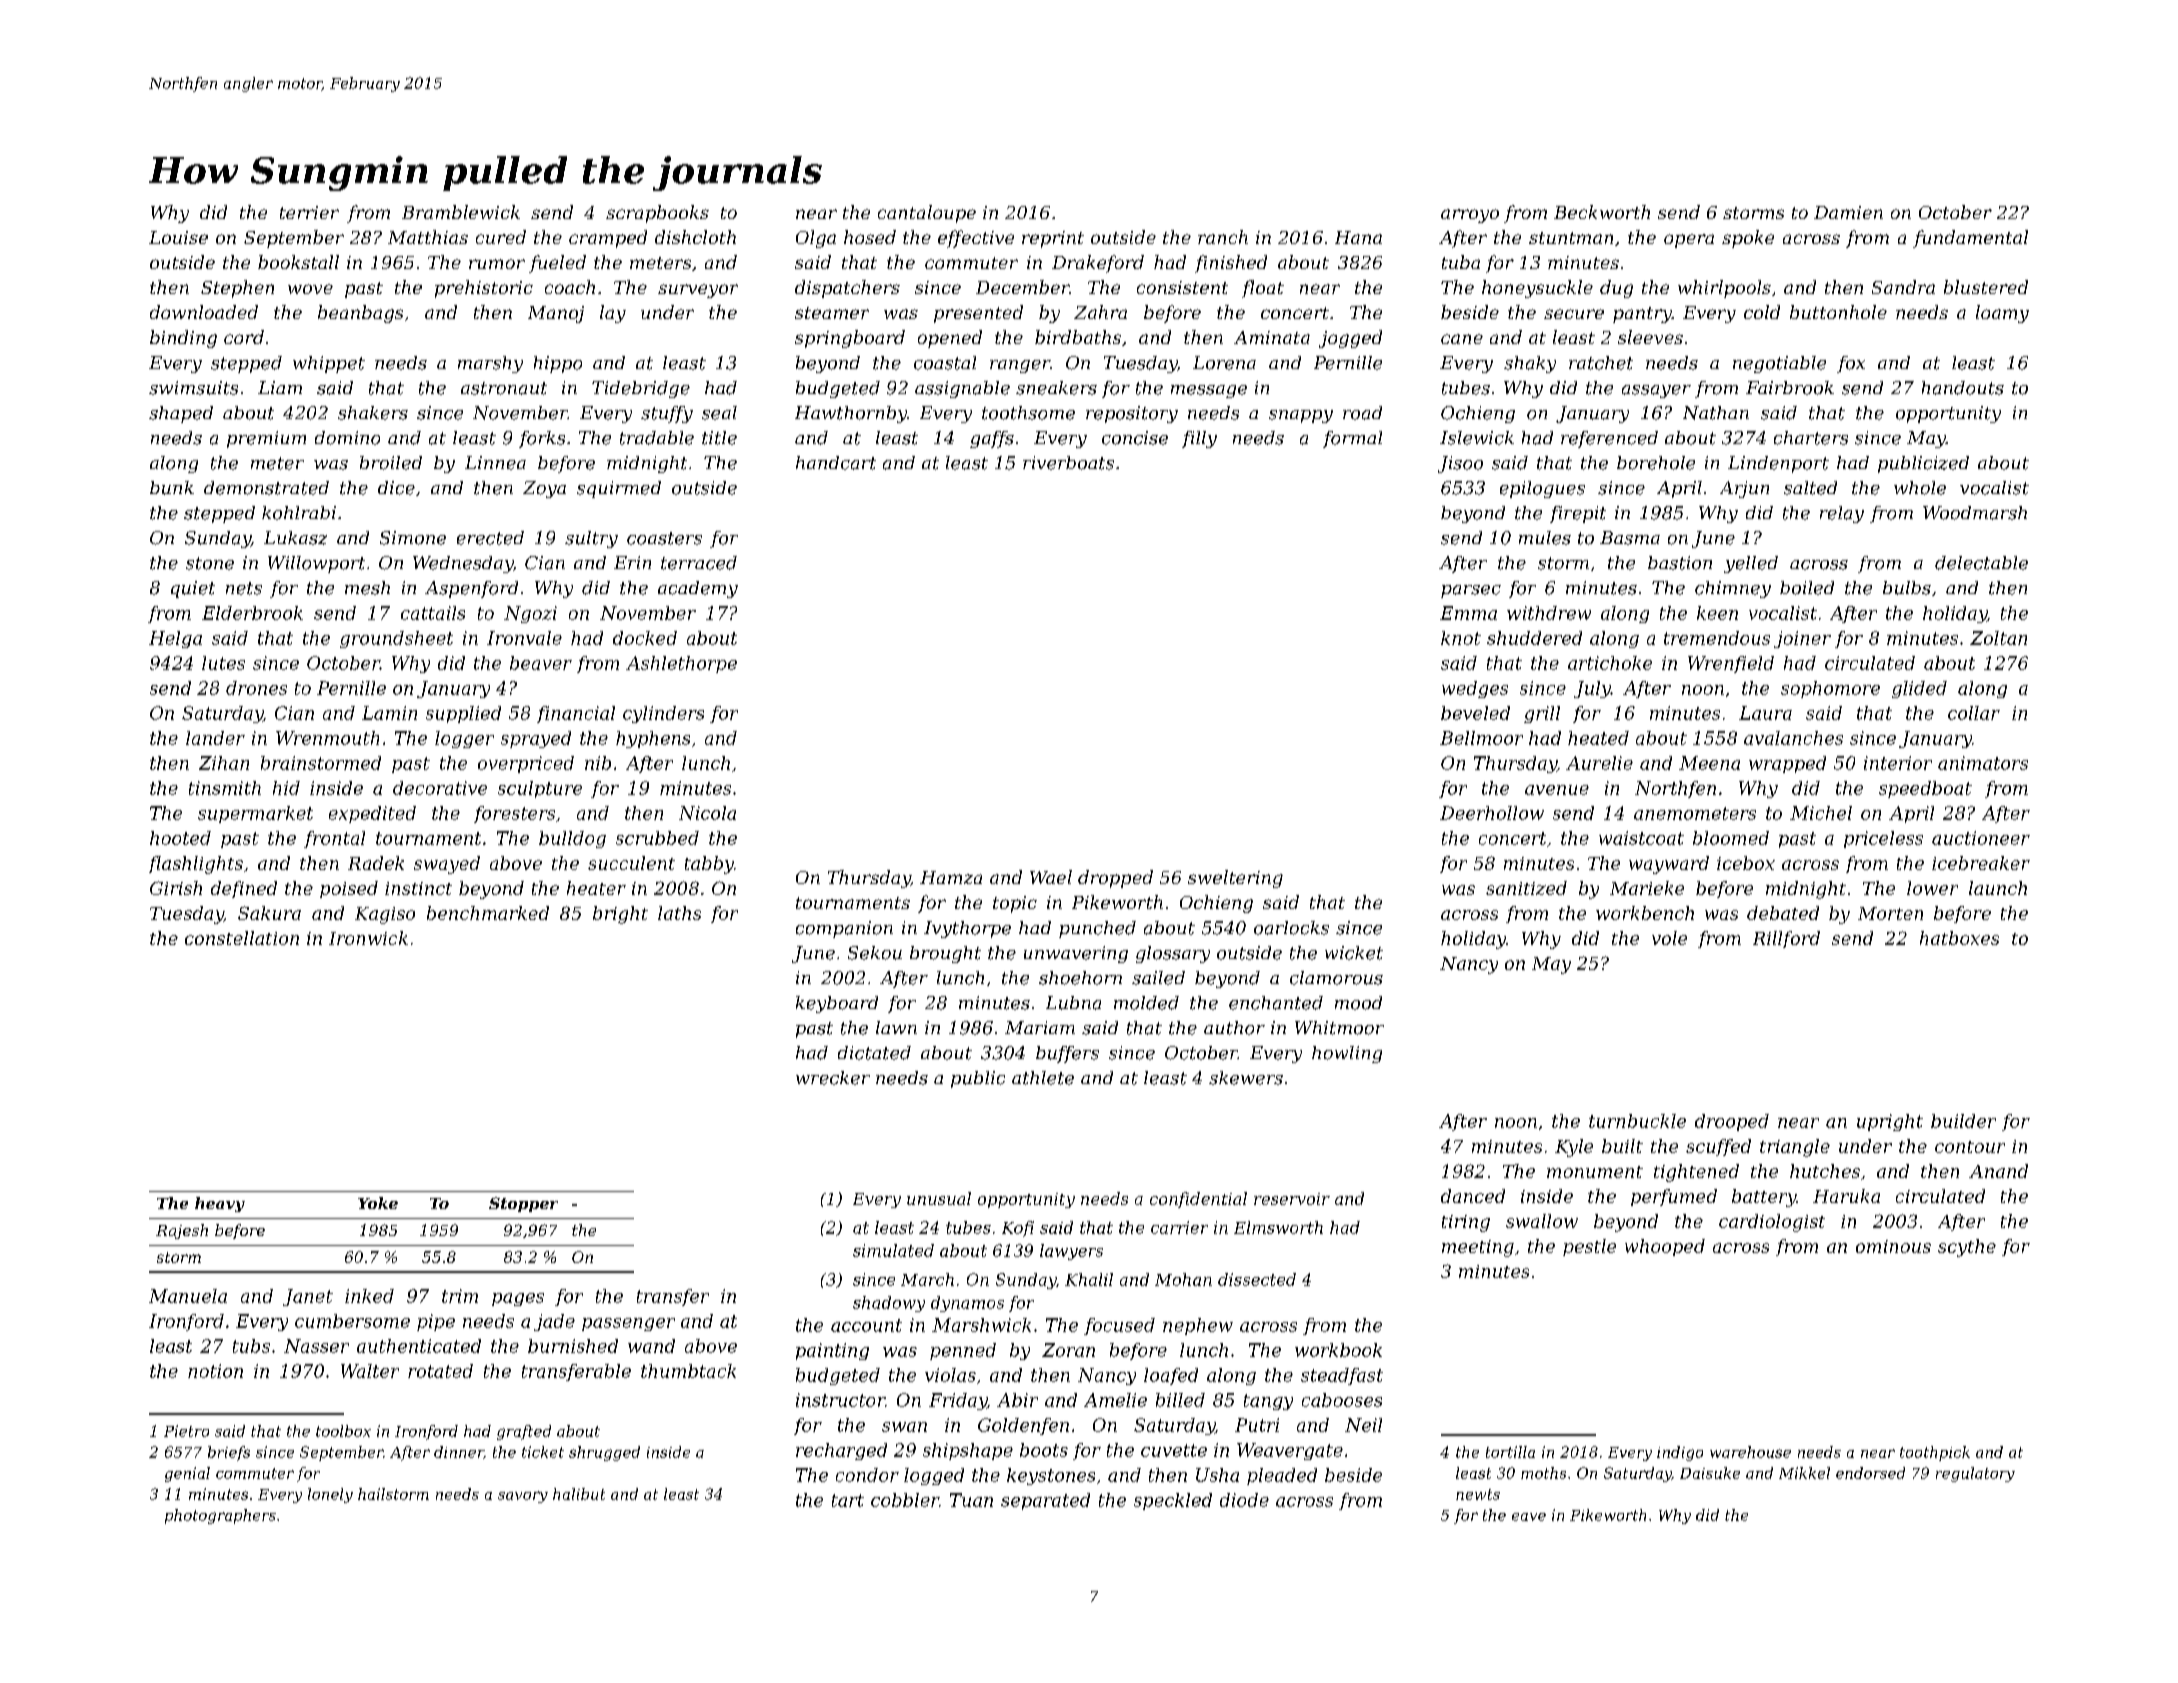  What do you see at coordinates (927, 214) in the image?
I see `cantaloupe` at bounding box center [927, 214].
